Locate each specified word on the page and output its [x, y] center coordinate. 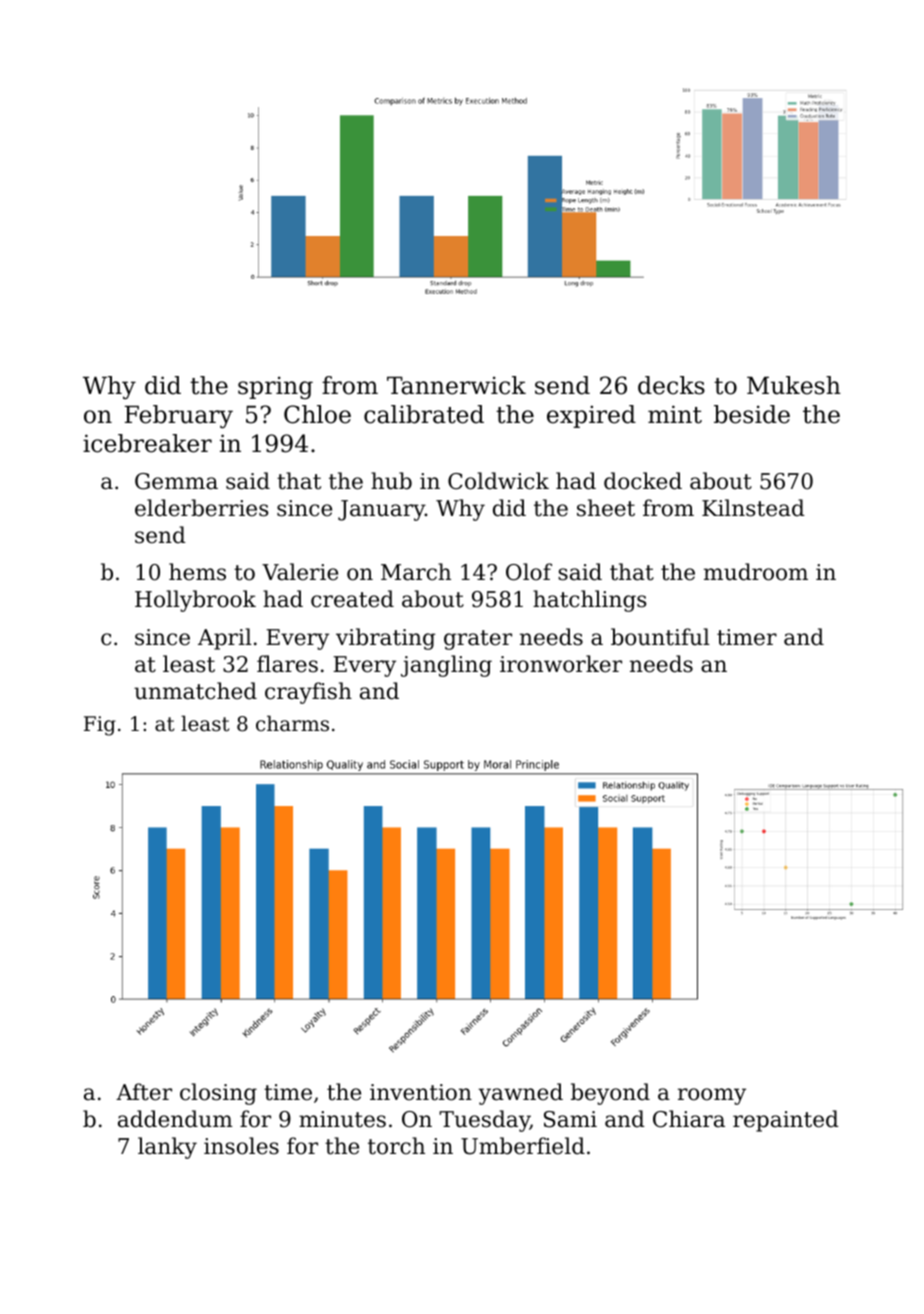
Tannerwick [456, 385]
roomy [712, 1096]
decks [671, 385]
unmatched [195, 691]
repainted [786, 1121]
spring [275, 387]
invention [421, 1092]
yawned [520, 1094]
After [144, 1092]
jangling [446, 666]
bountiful [660, 637]
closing [218, 1094]
